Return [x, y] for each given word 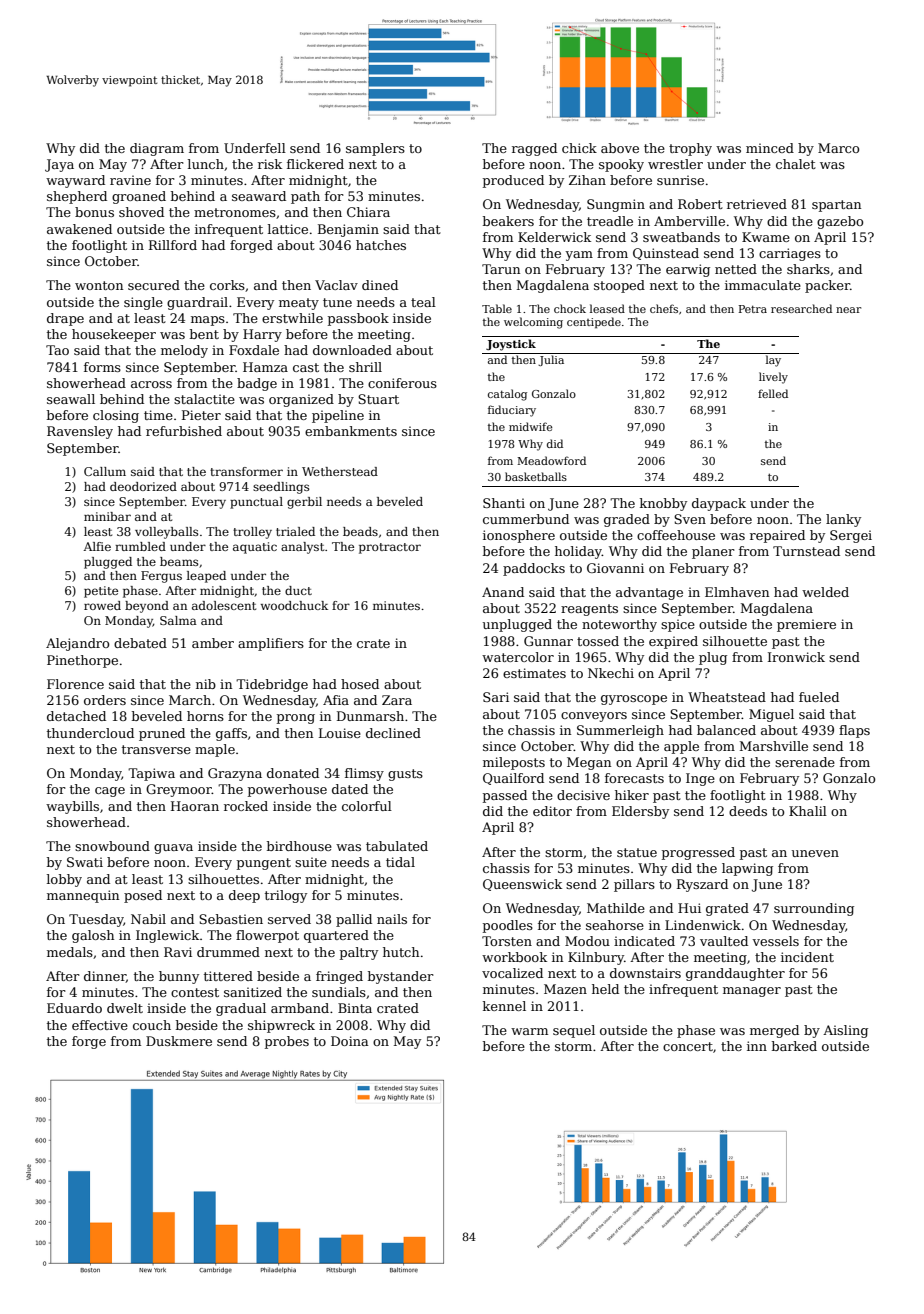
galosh [93, 936]
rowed [102, 605]
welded [825, 592]
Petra [753, 309]
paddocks [534, 569]
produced [513, 181]
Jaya [59, 165]
